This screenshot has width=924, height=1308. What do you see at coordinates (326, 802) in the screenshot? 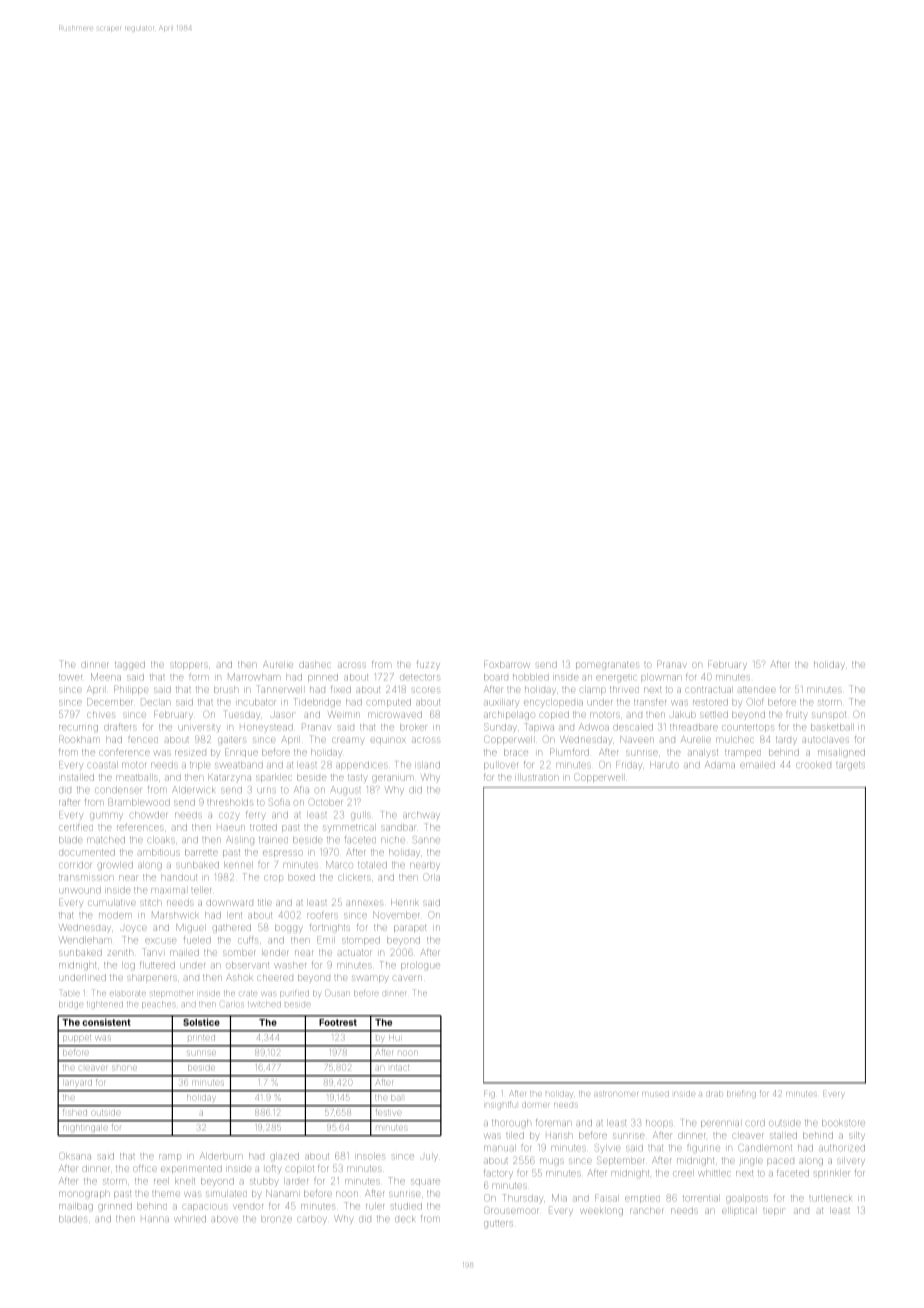
I see `October` at bounding box center [326, 802].
